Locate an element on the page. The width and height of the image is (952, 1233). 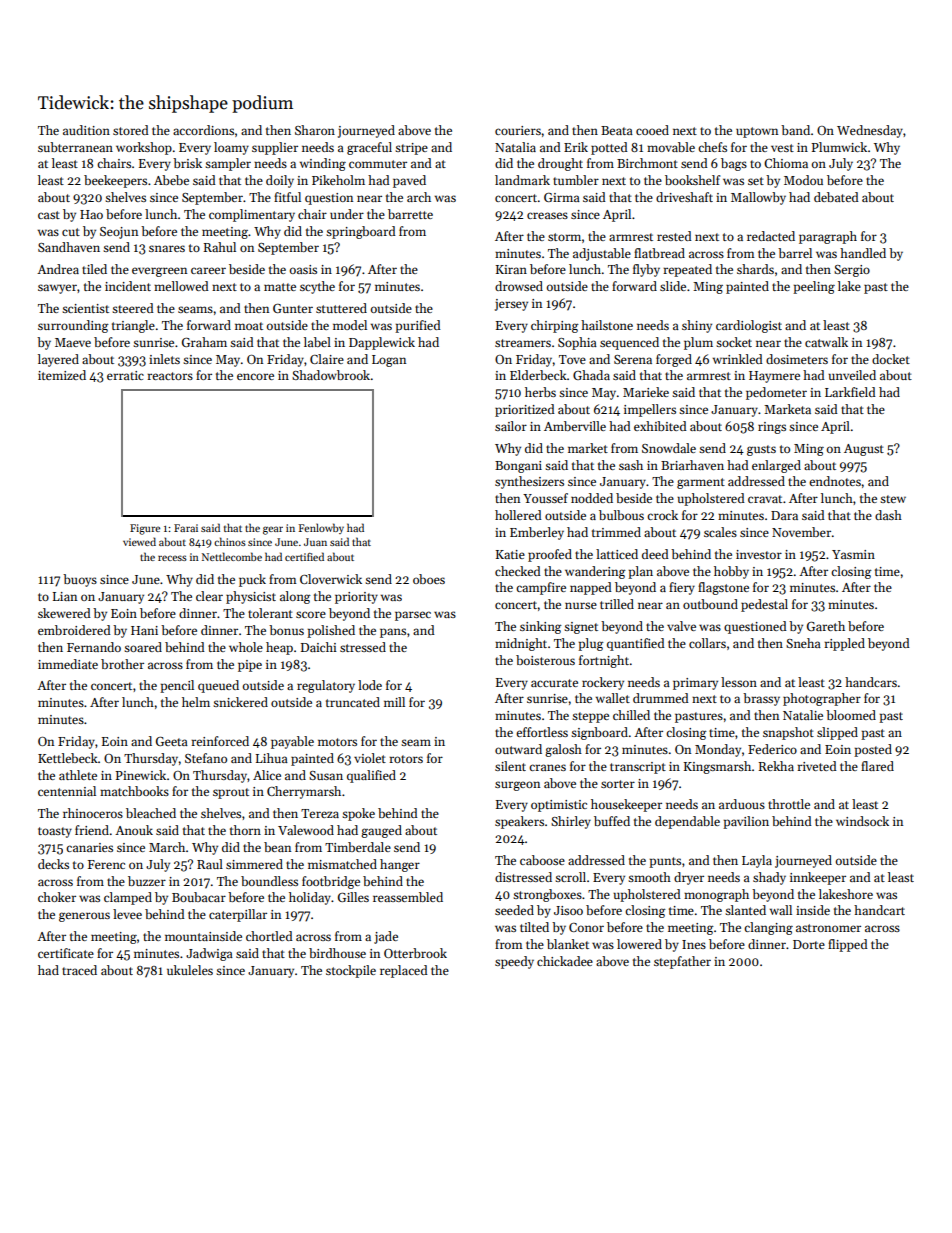
traced is located at coordinates (79, 970).
